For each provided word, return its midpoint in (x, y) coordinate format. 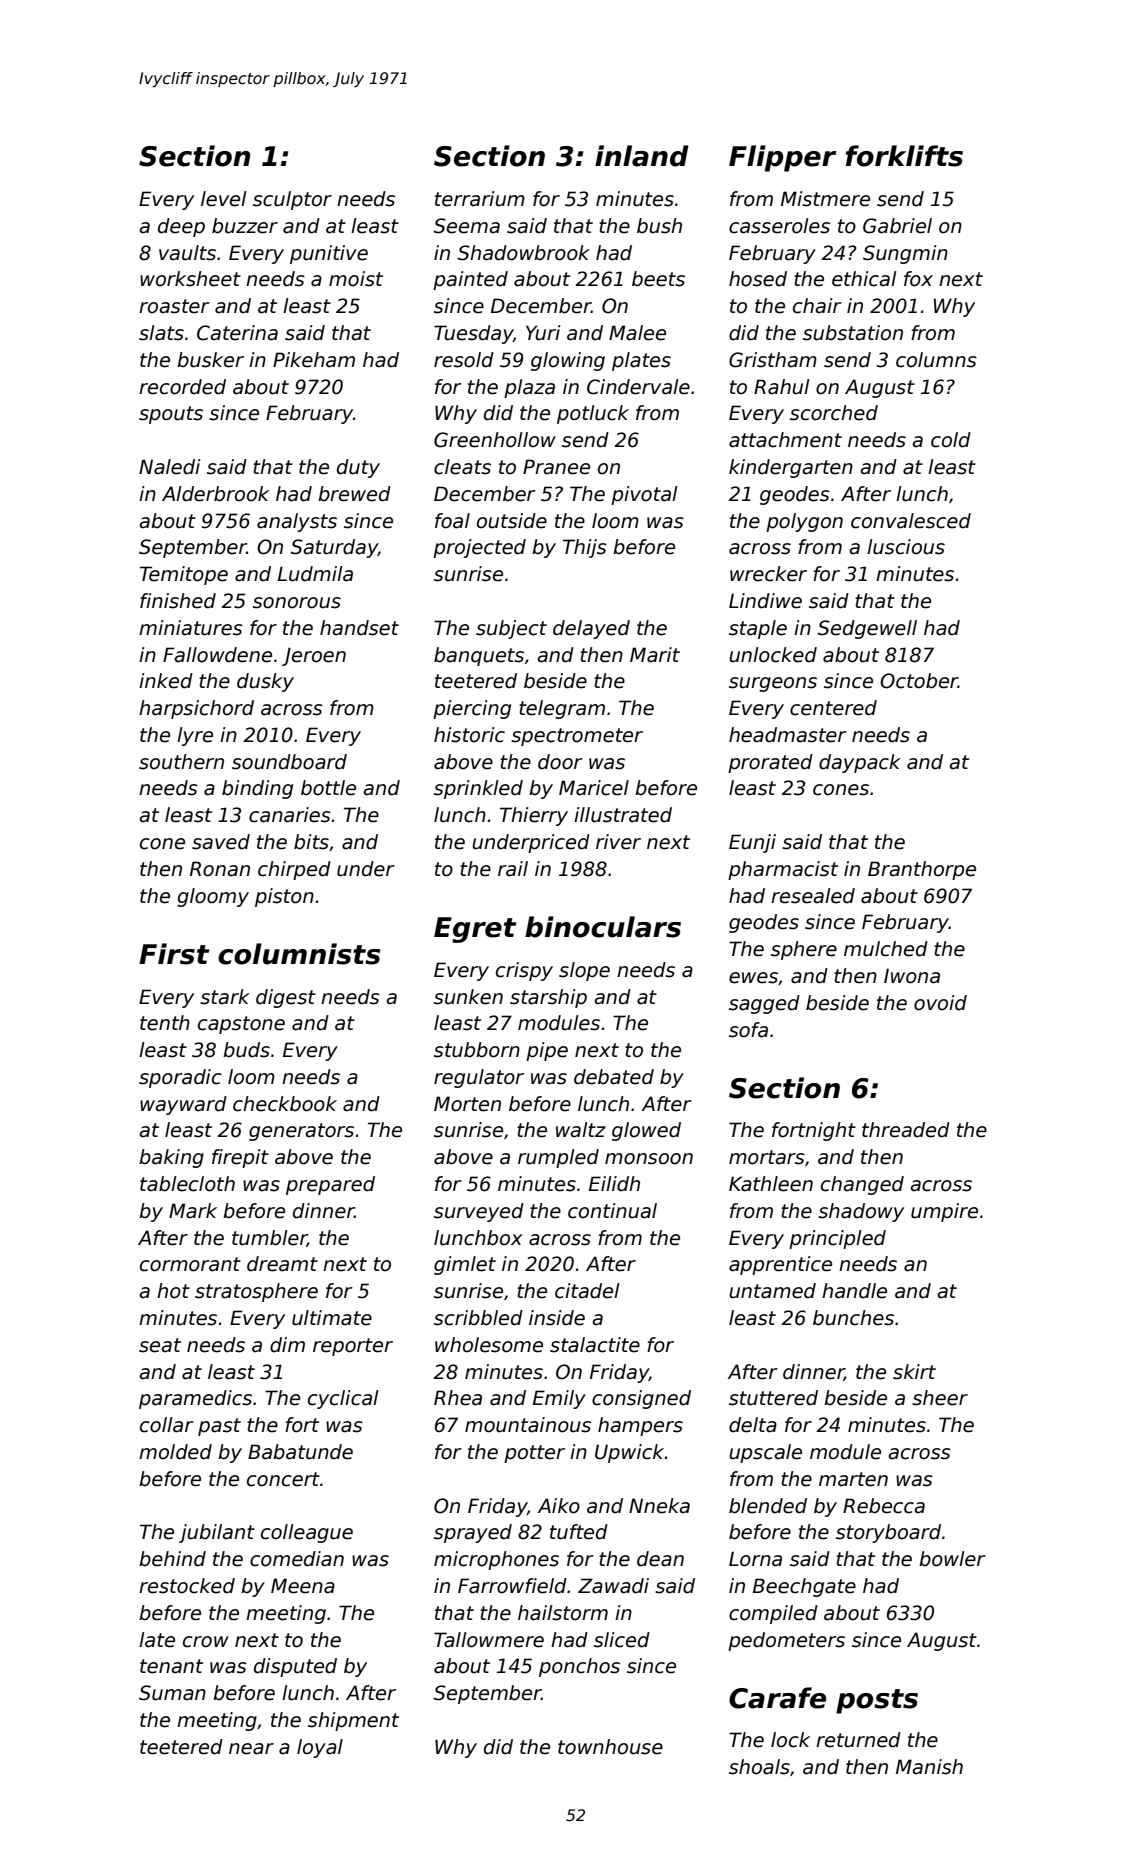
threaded (906, 1130)
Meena (303, 1586)
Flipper (783, 158)
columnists (299, 954)
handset (359, 628)
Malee (637, 333)
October (919, 681)
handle (854, 1291)
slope (584, 971)
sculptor (292, 200)
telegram (562, 709)
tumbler (269, 1238)
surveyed (479, 1212)
